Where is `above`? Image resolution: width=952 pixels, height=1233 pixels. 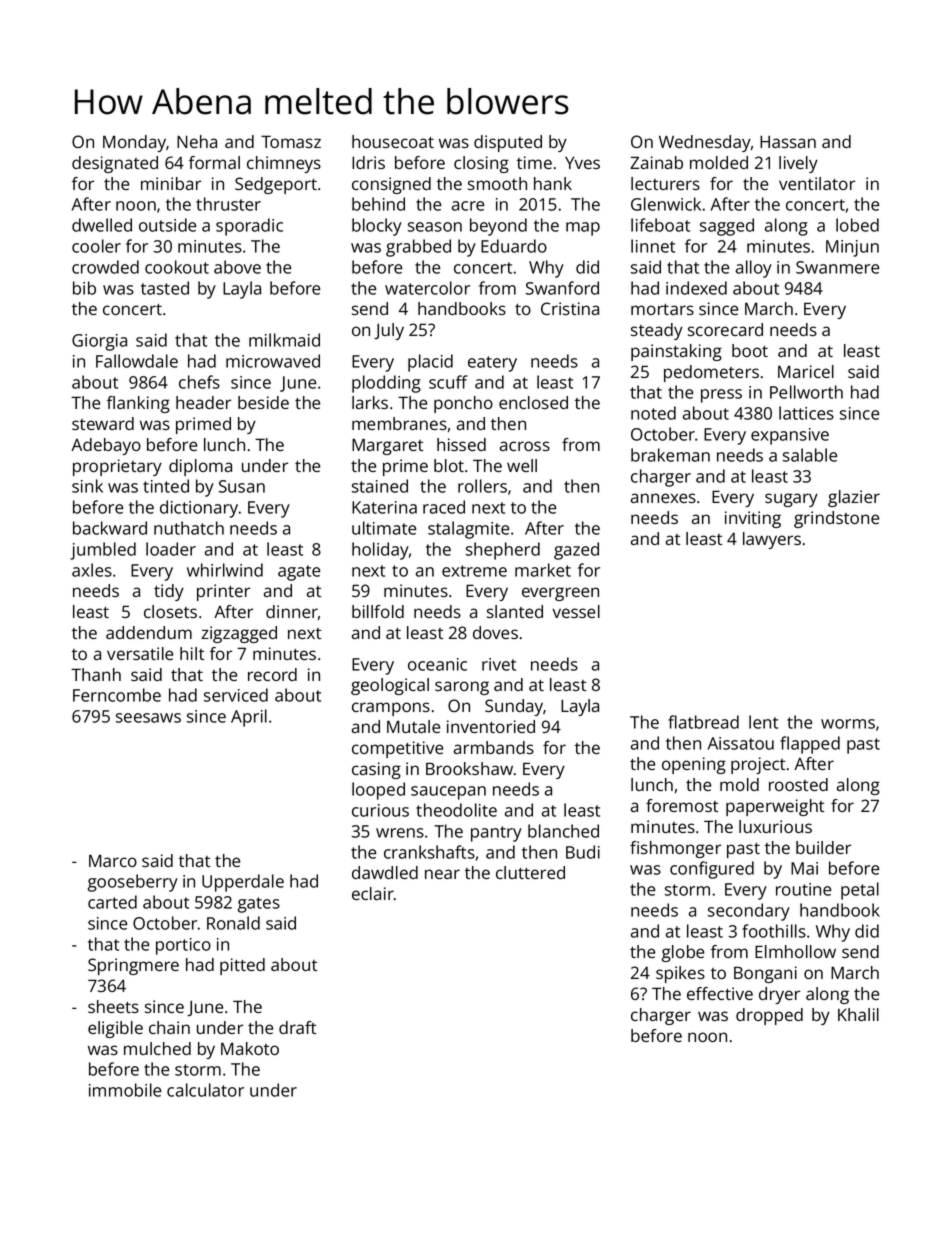 above is located at coordinates (237, 267).
